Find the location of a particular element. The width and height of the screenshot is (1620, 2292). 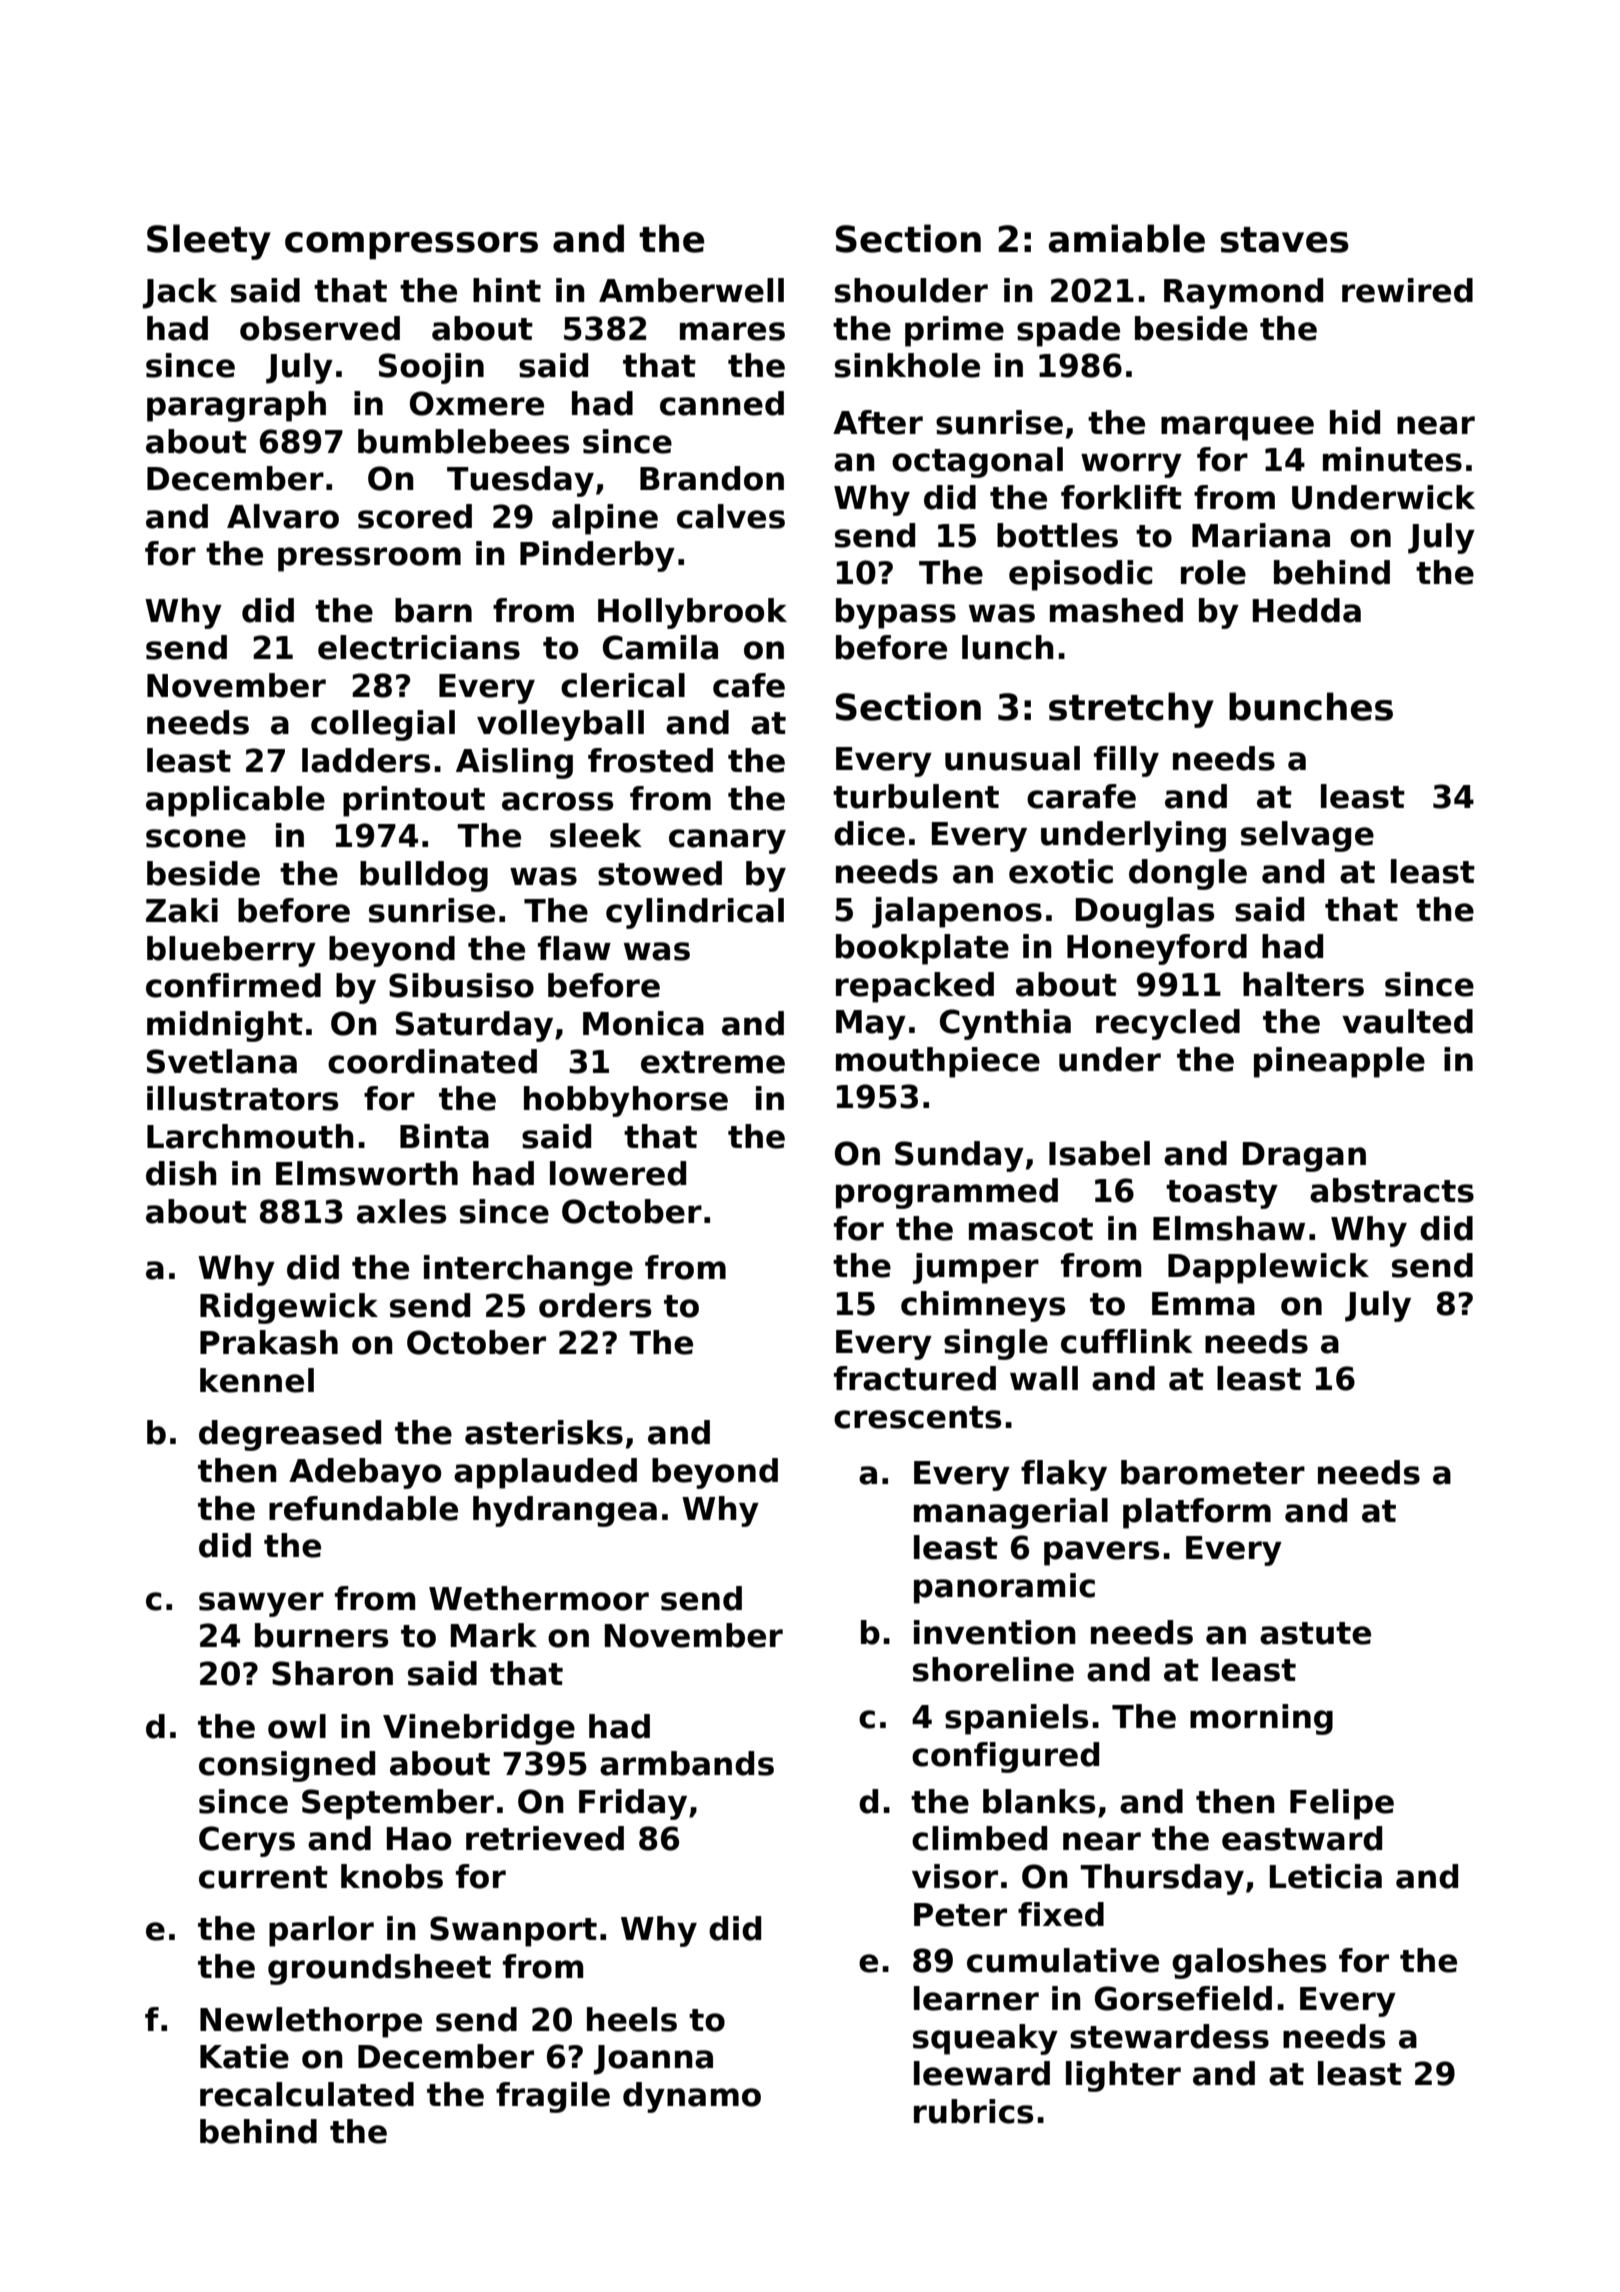

Katie is located at coordinates (244, 2056).
